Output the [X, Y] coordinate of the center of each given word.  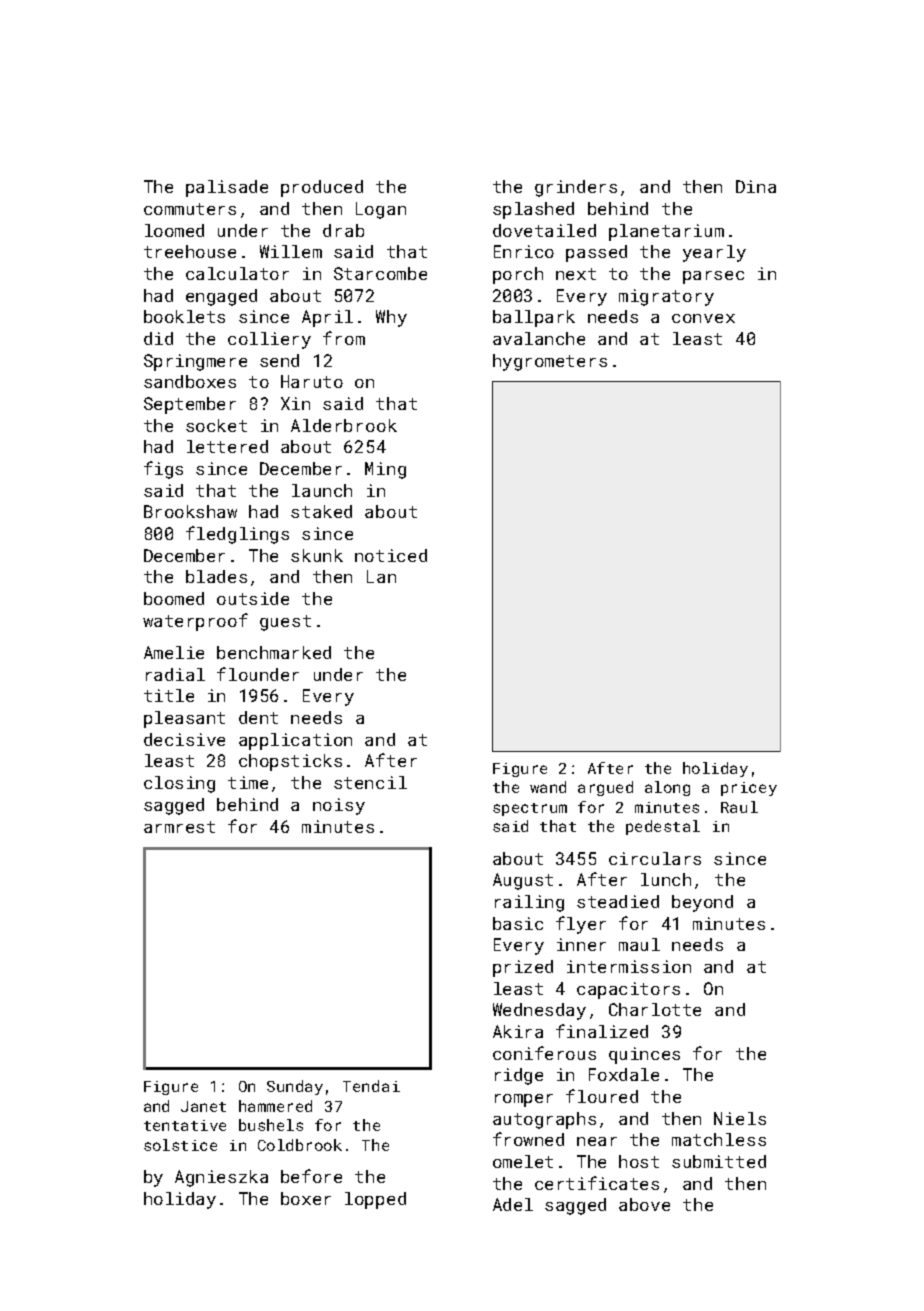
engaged [221, 297]
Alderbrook [344, 425]
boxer [306, 1198]
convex [703, 318]
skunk [317, 555]
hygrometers [550, 362]
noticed [391, 555]
